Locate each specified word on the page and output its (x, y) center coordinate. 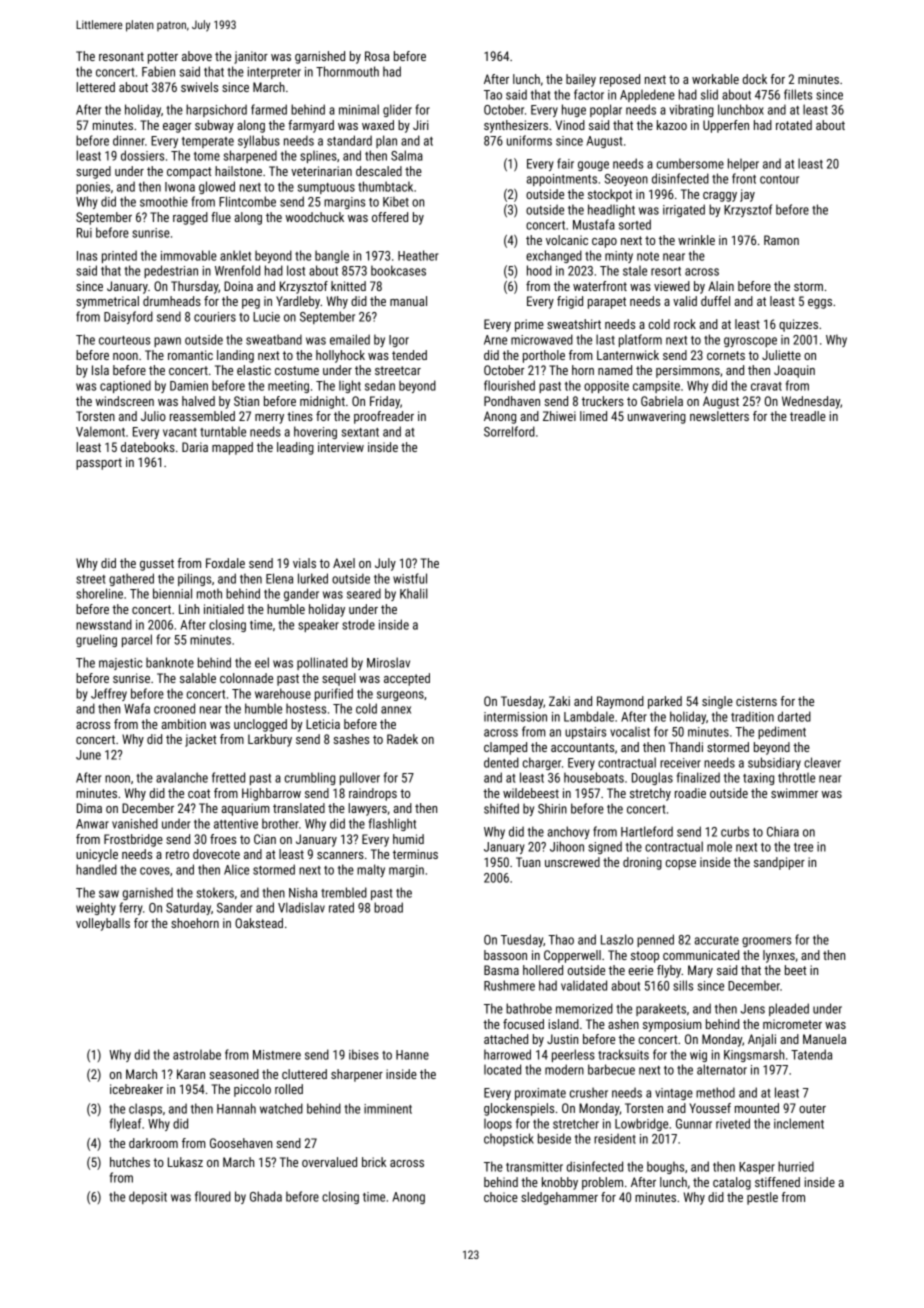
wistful (410, 578)
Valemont (100, 431)
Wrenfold (237, 270)
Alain (721, 286)
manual (408, 301)
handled (96, 869)
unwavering (657, 417)
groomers (766, 942)
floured (213, 1196)
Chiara (783, 831)
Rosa (377, 56)
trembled (344, 892)
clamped (505, 748)
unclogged (260, 725)
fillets (798, 94)
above (197, 56)
